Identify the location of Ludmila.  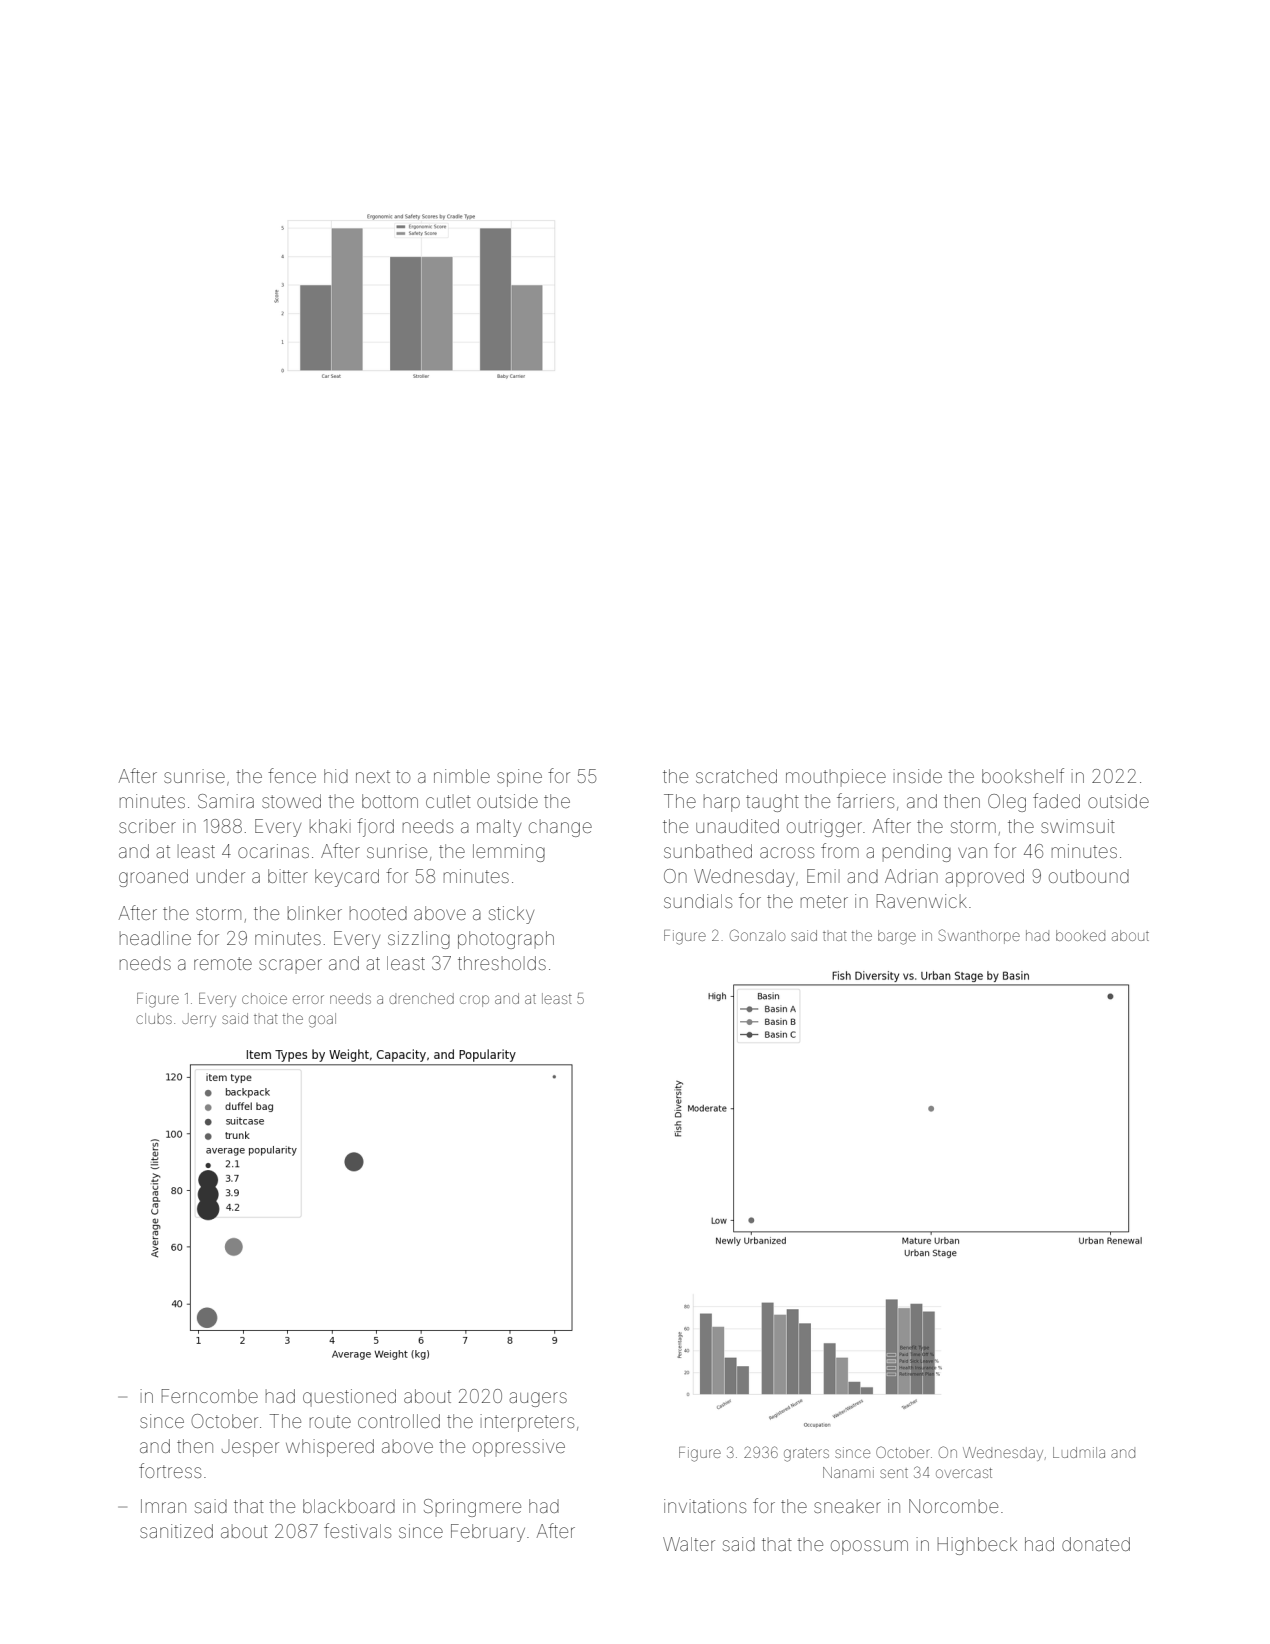
(1079, 1452).
